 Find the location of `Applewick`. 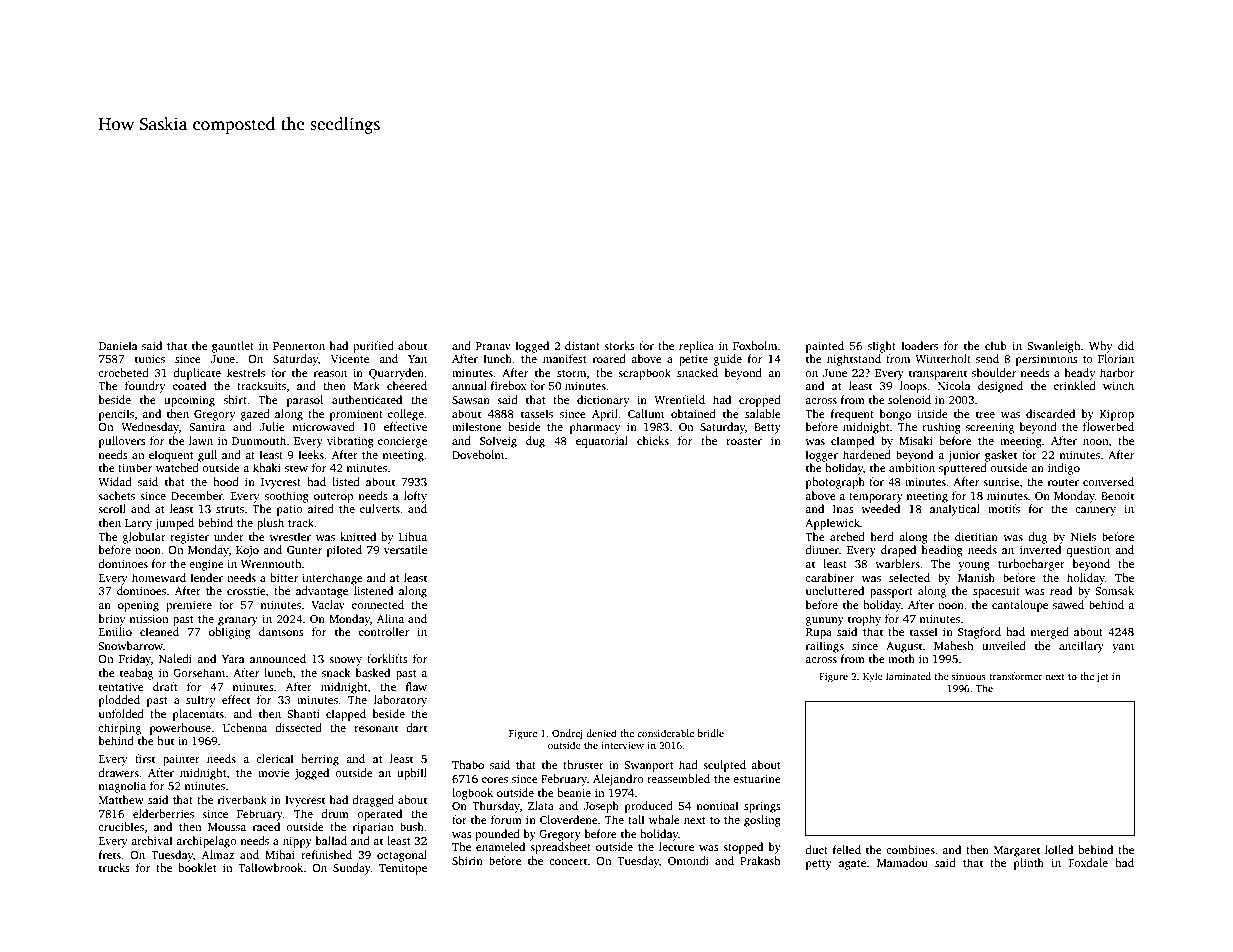

Applewick is located at coordinates (832, 524).
